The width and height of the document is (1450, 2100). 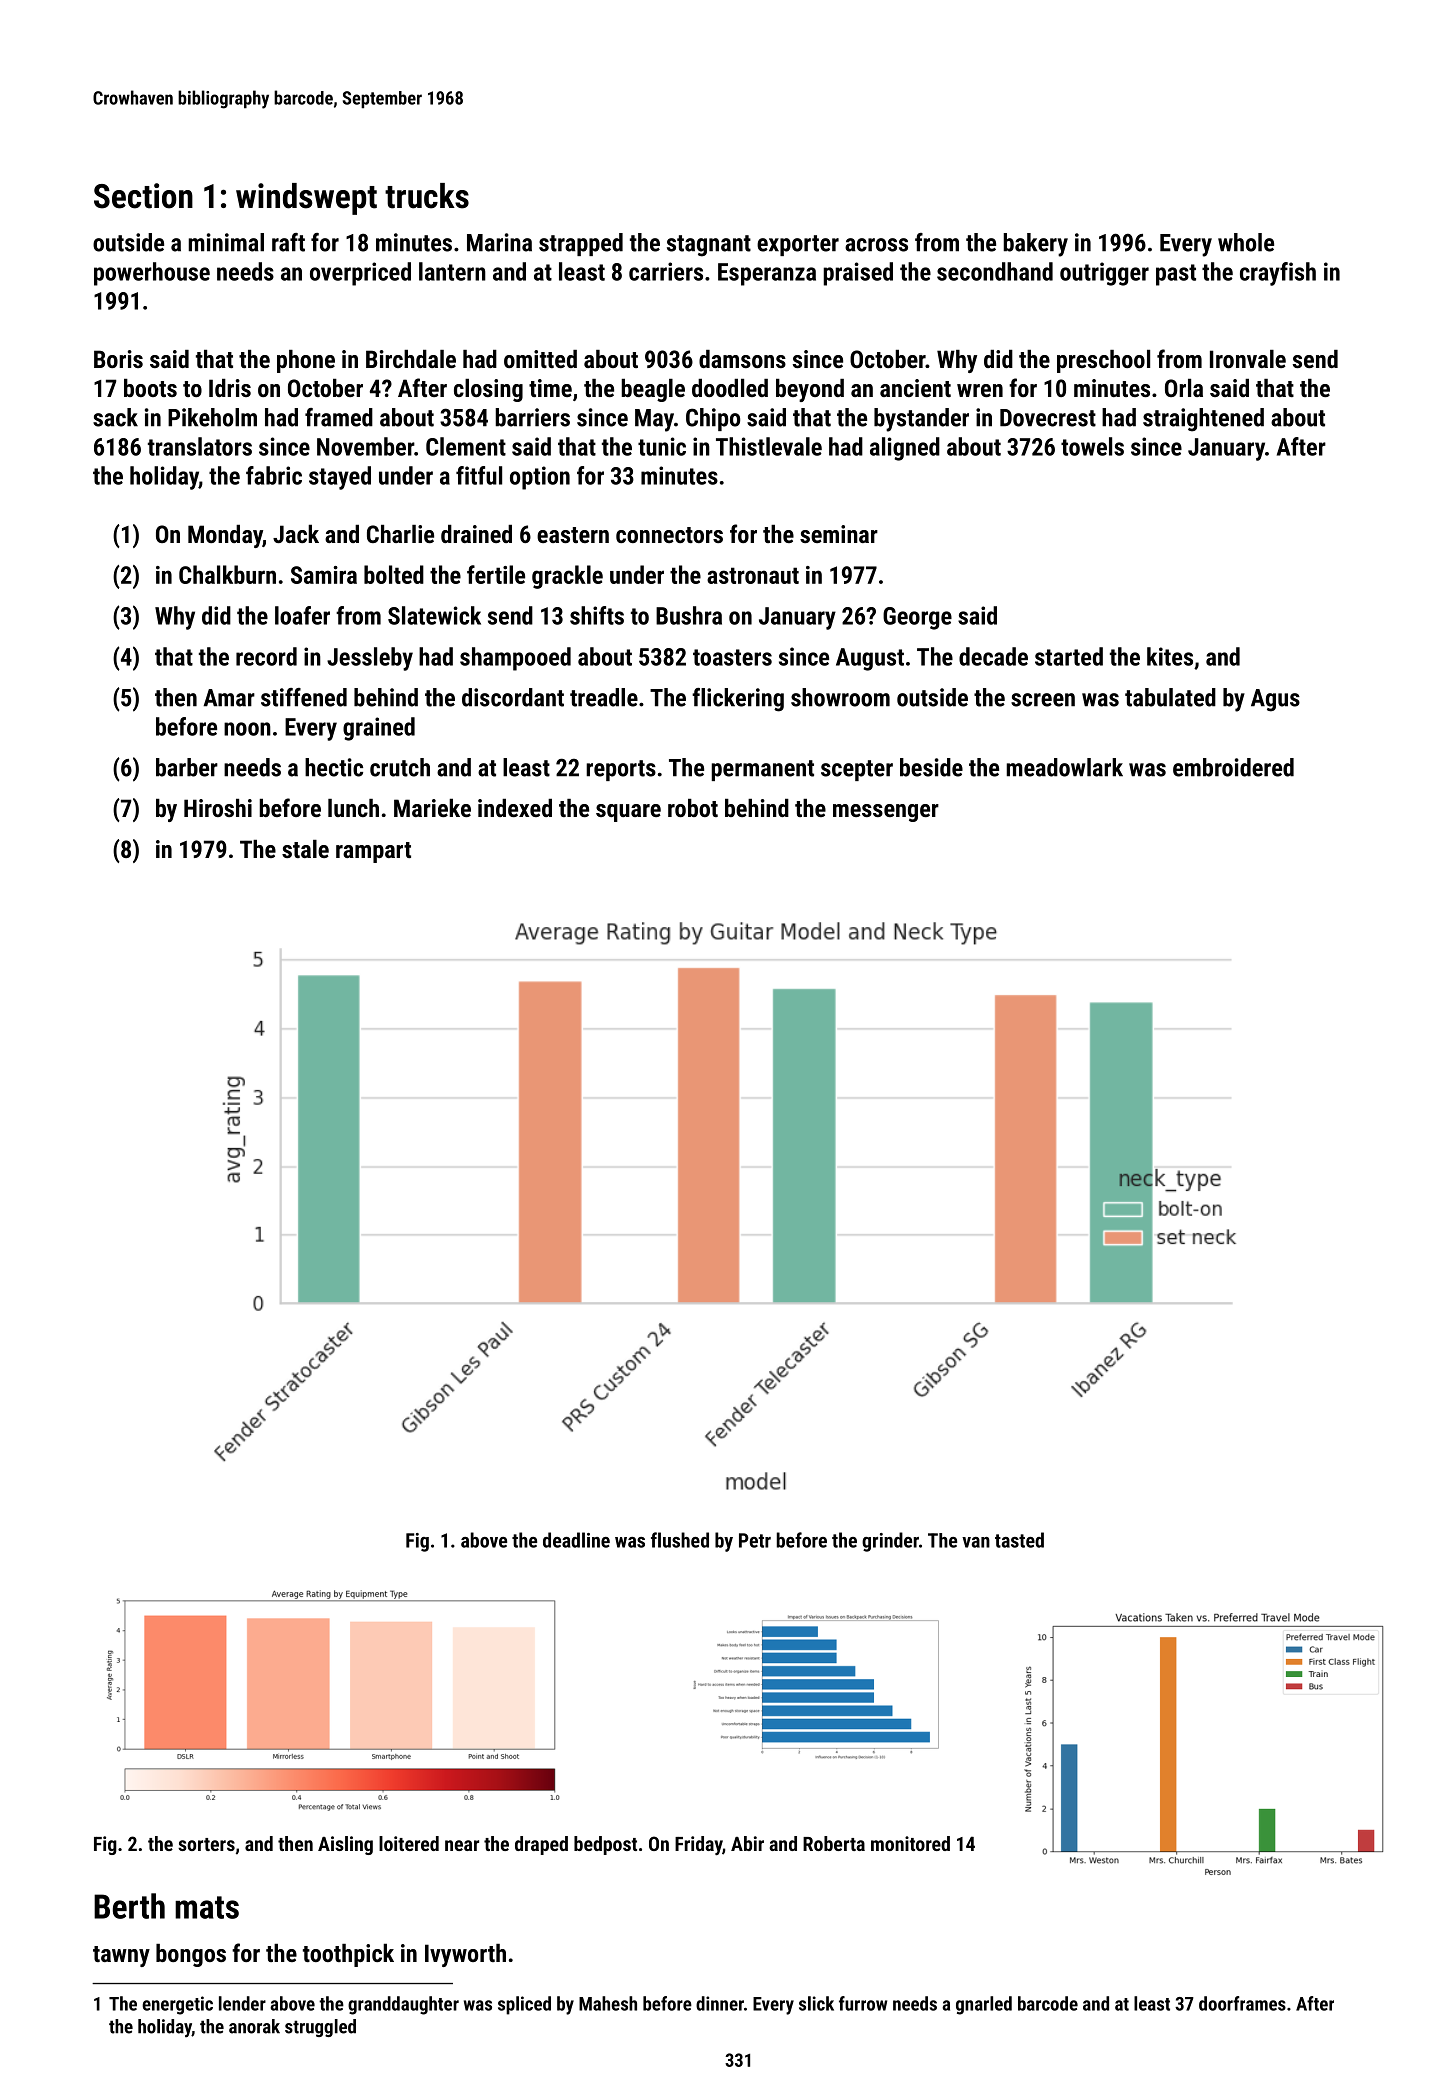 I want to click on gnarled, so click(x=984, y=2005).
